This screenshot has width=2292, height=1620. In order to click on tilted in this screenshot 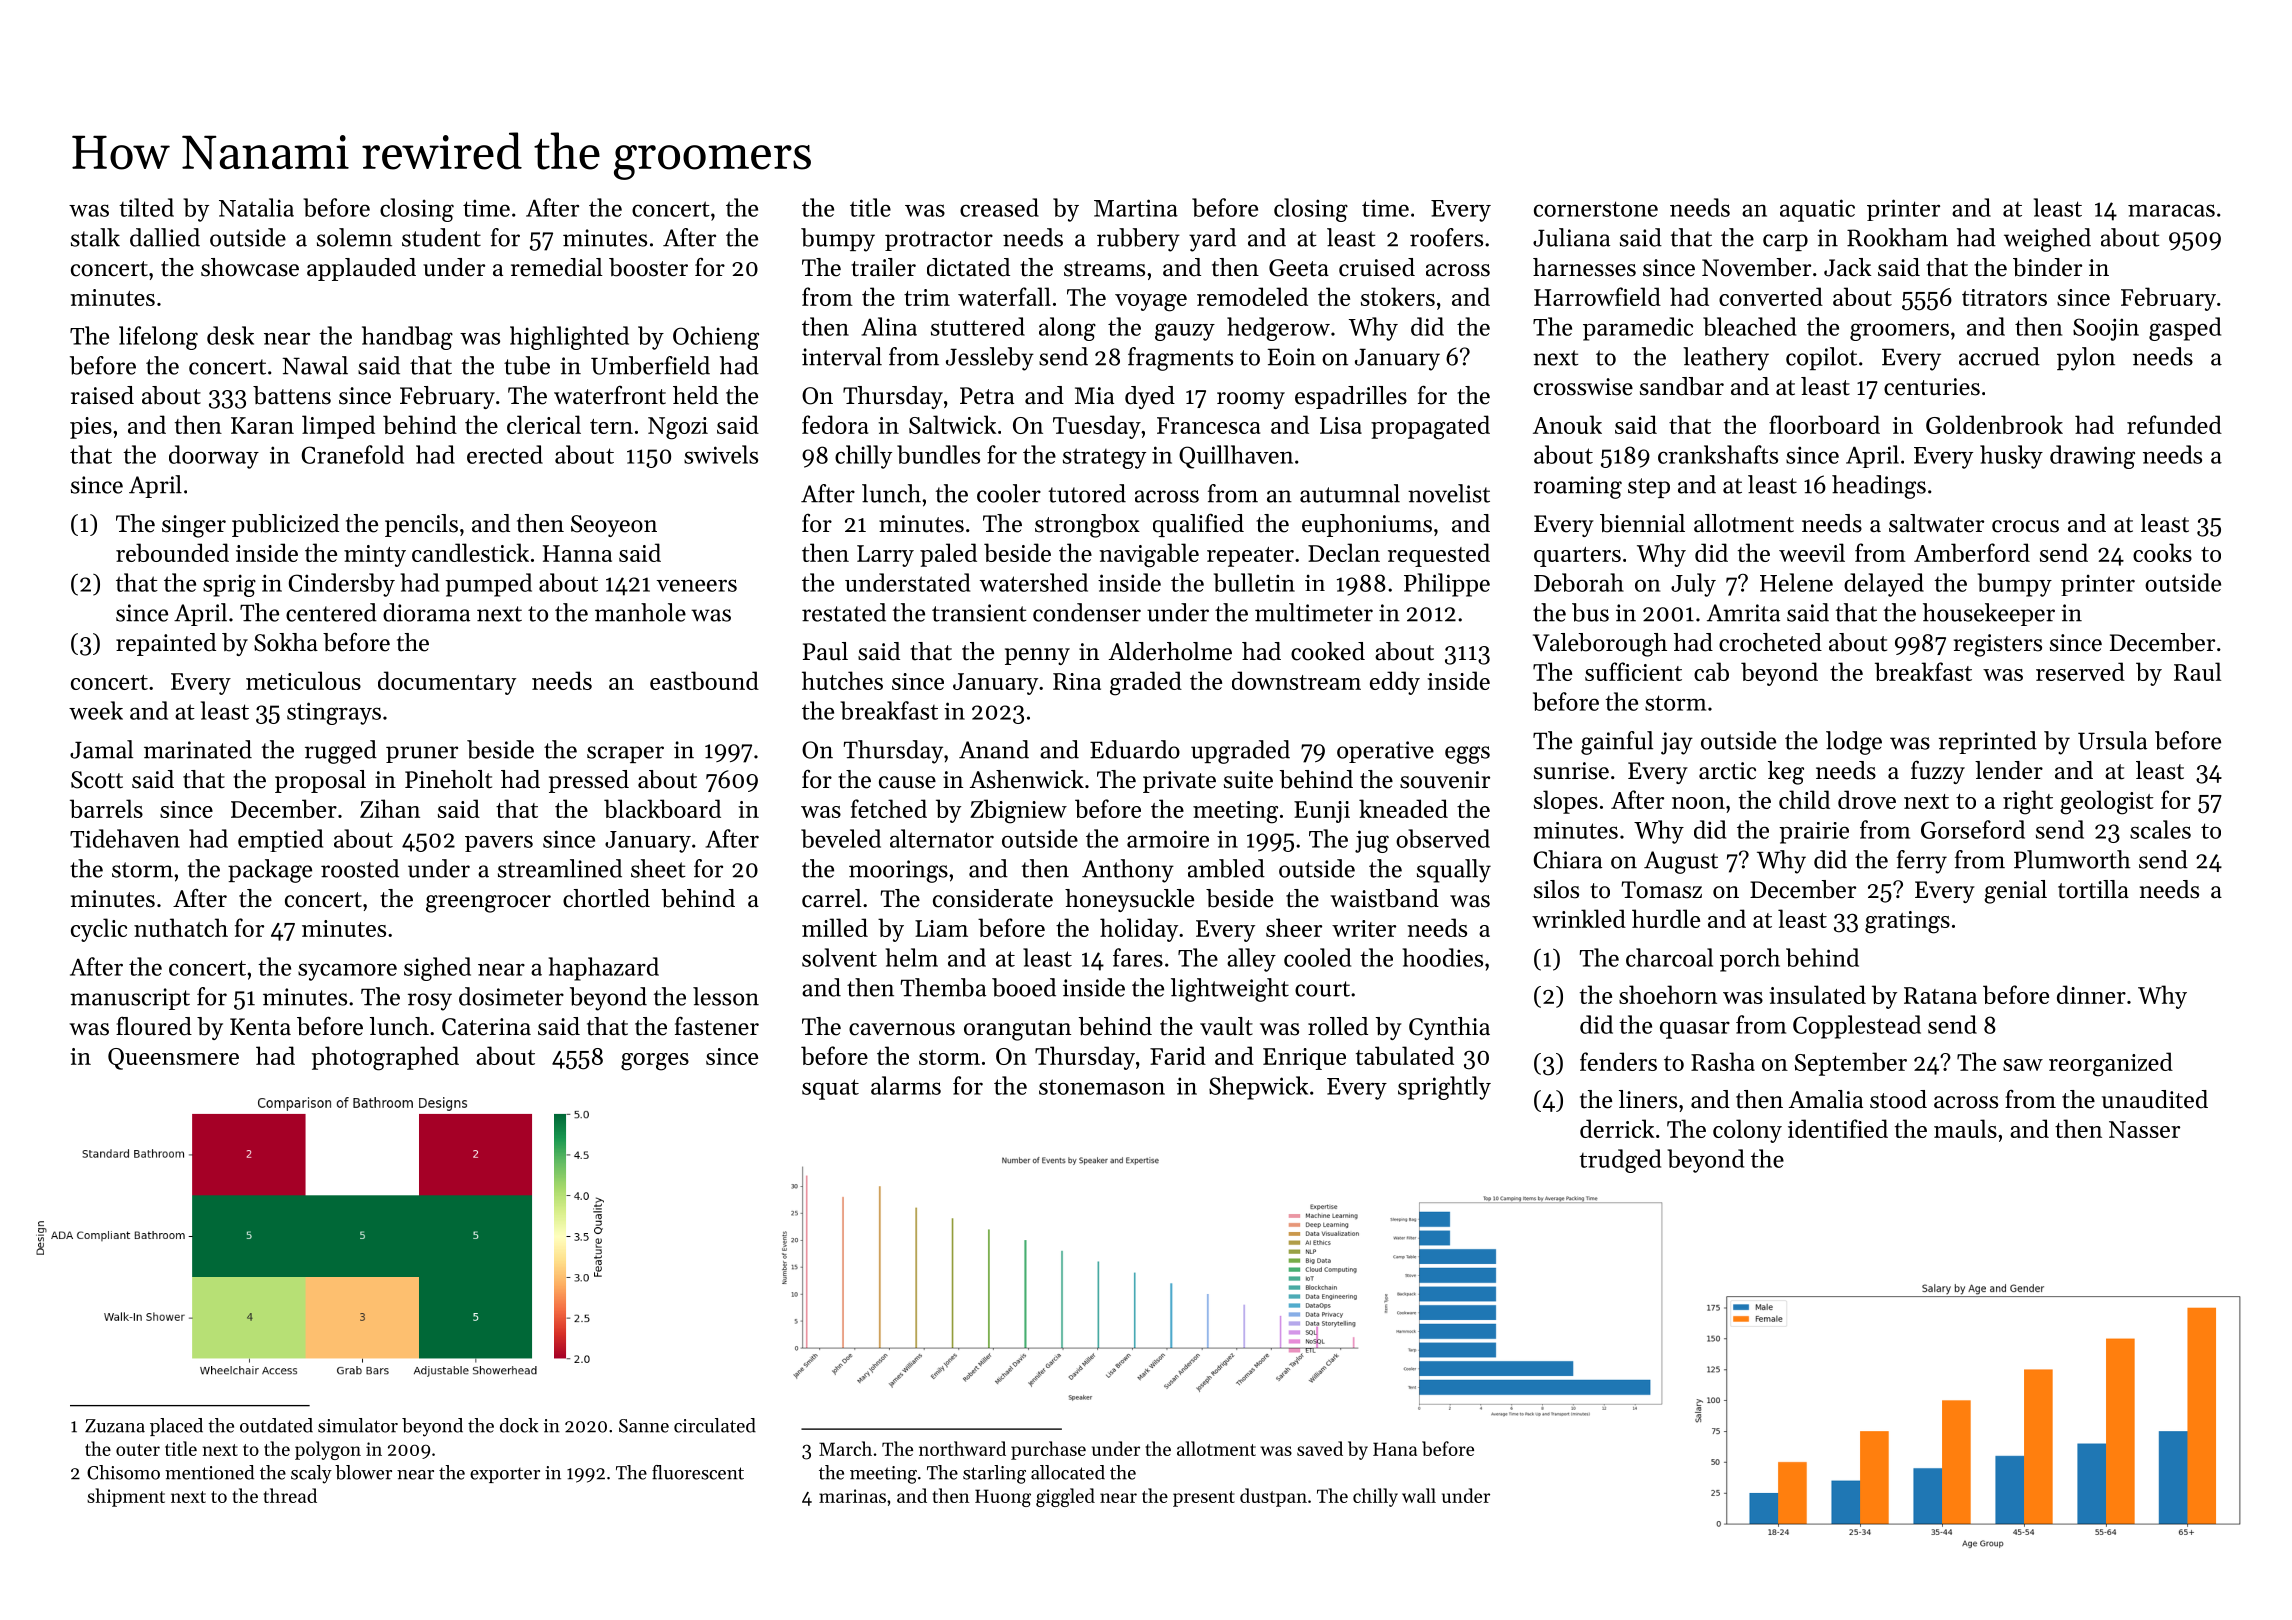, I will do `click(146, 207)`.
